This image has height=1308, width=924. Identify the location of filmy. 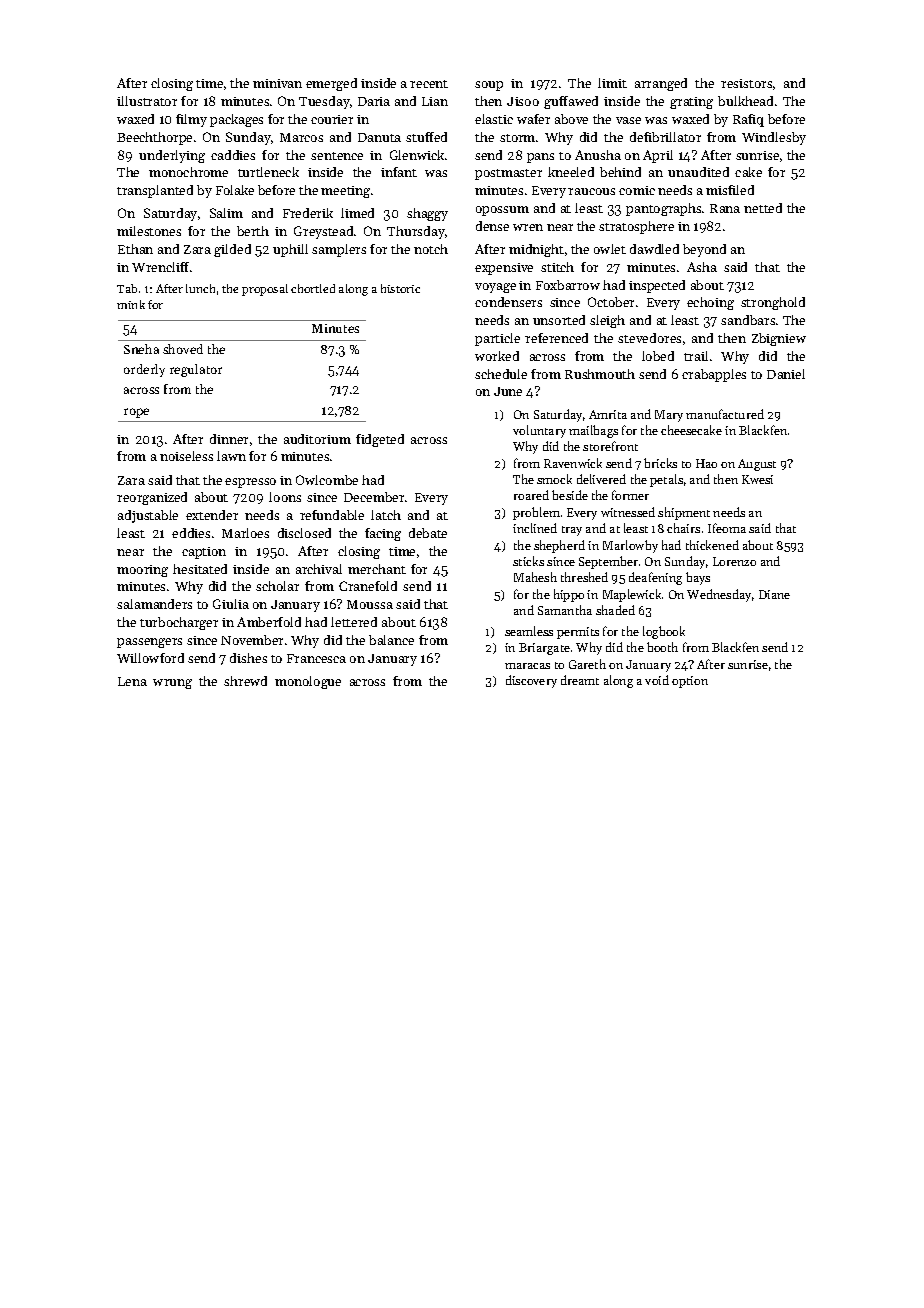
(191, 120).
